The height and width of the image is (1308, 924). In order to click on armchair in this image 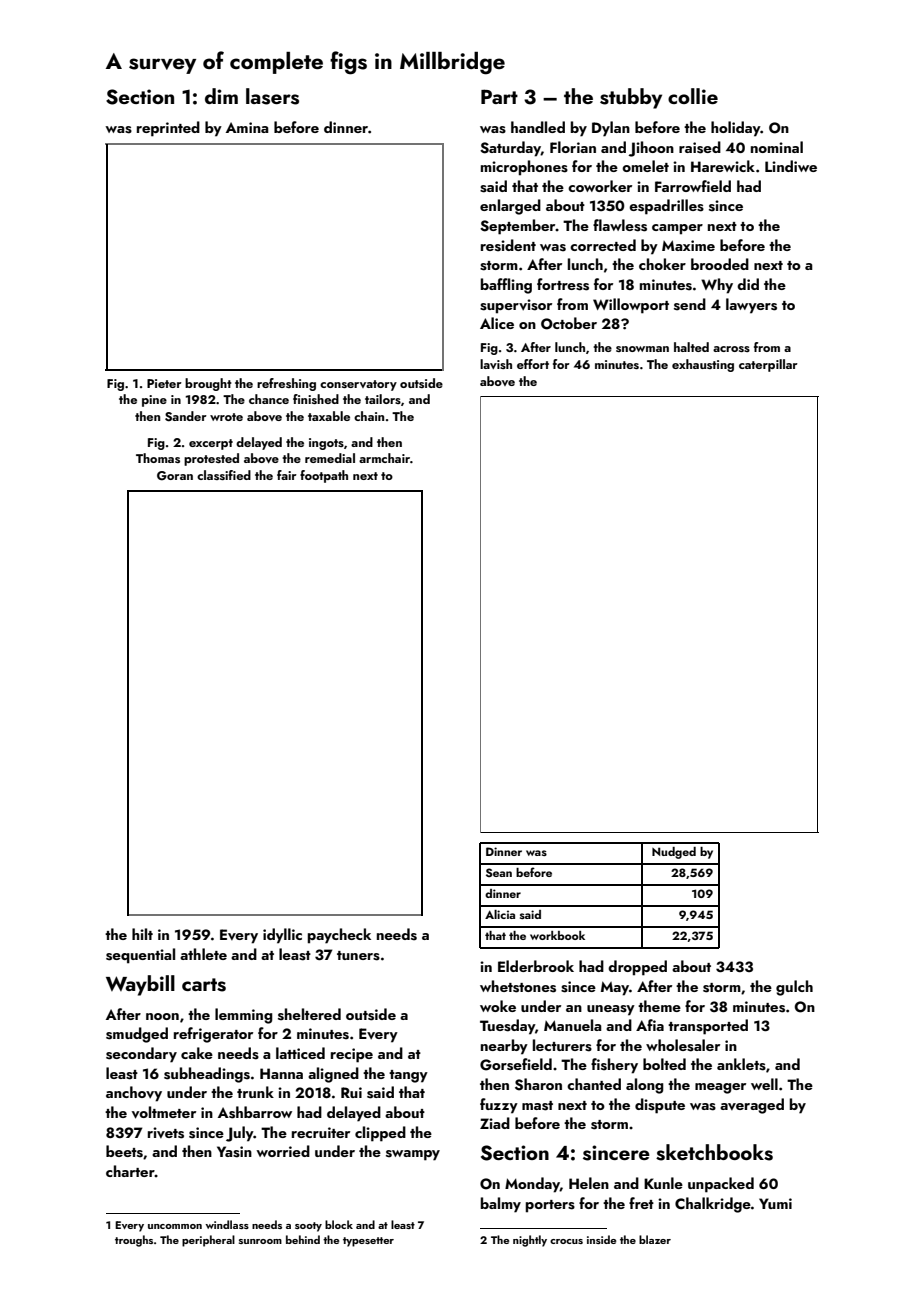, I will do `click(384, 458)`.
